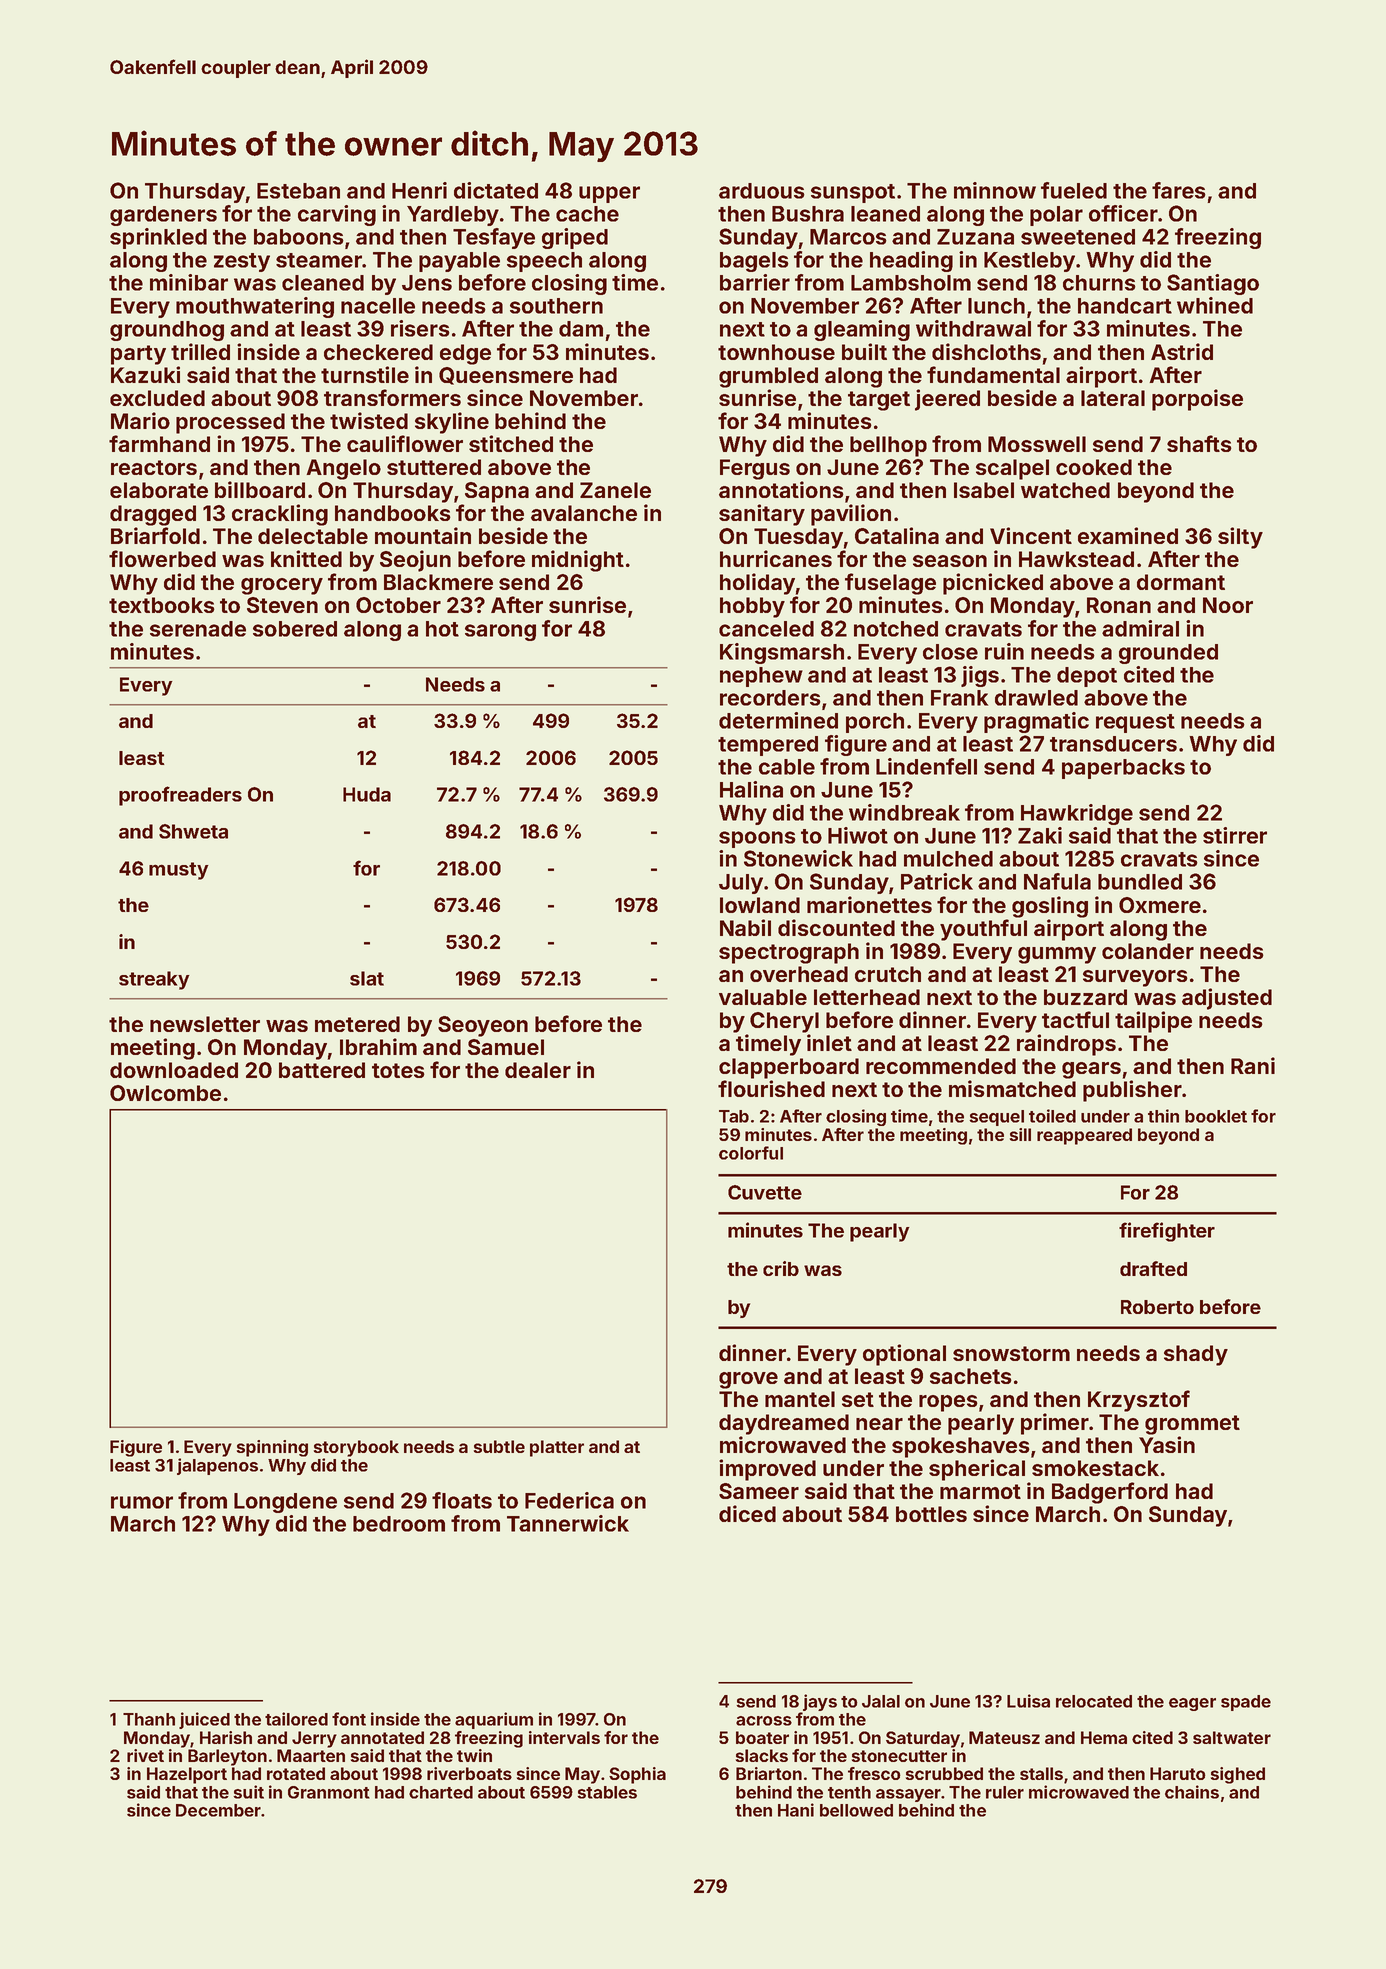 The width and height of the screenshot is (1386, 1969). Describe the element at coordinates (179, 871) in the screenshot. I see `musty` at that location.
